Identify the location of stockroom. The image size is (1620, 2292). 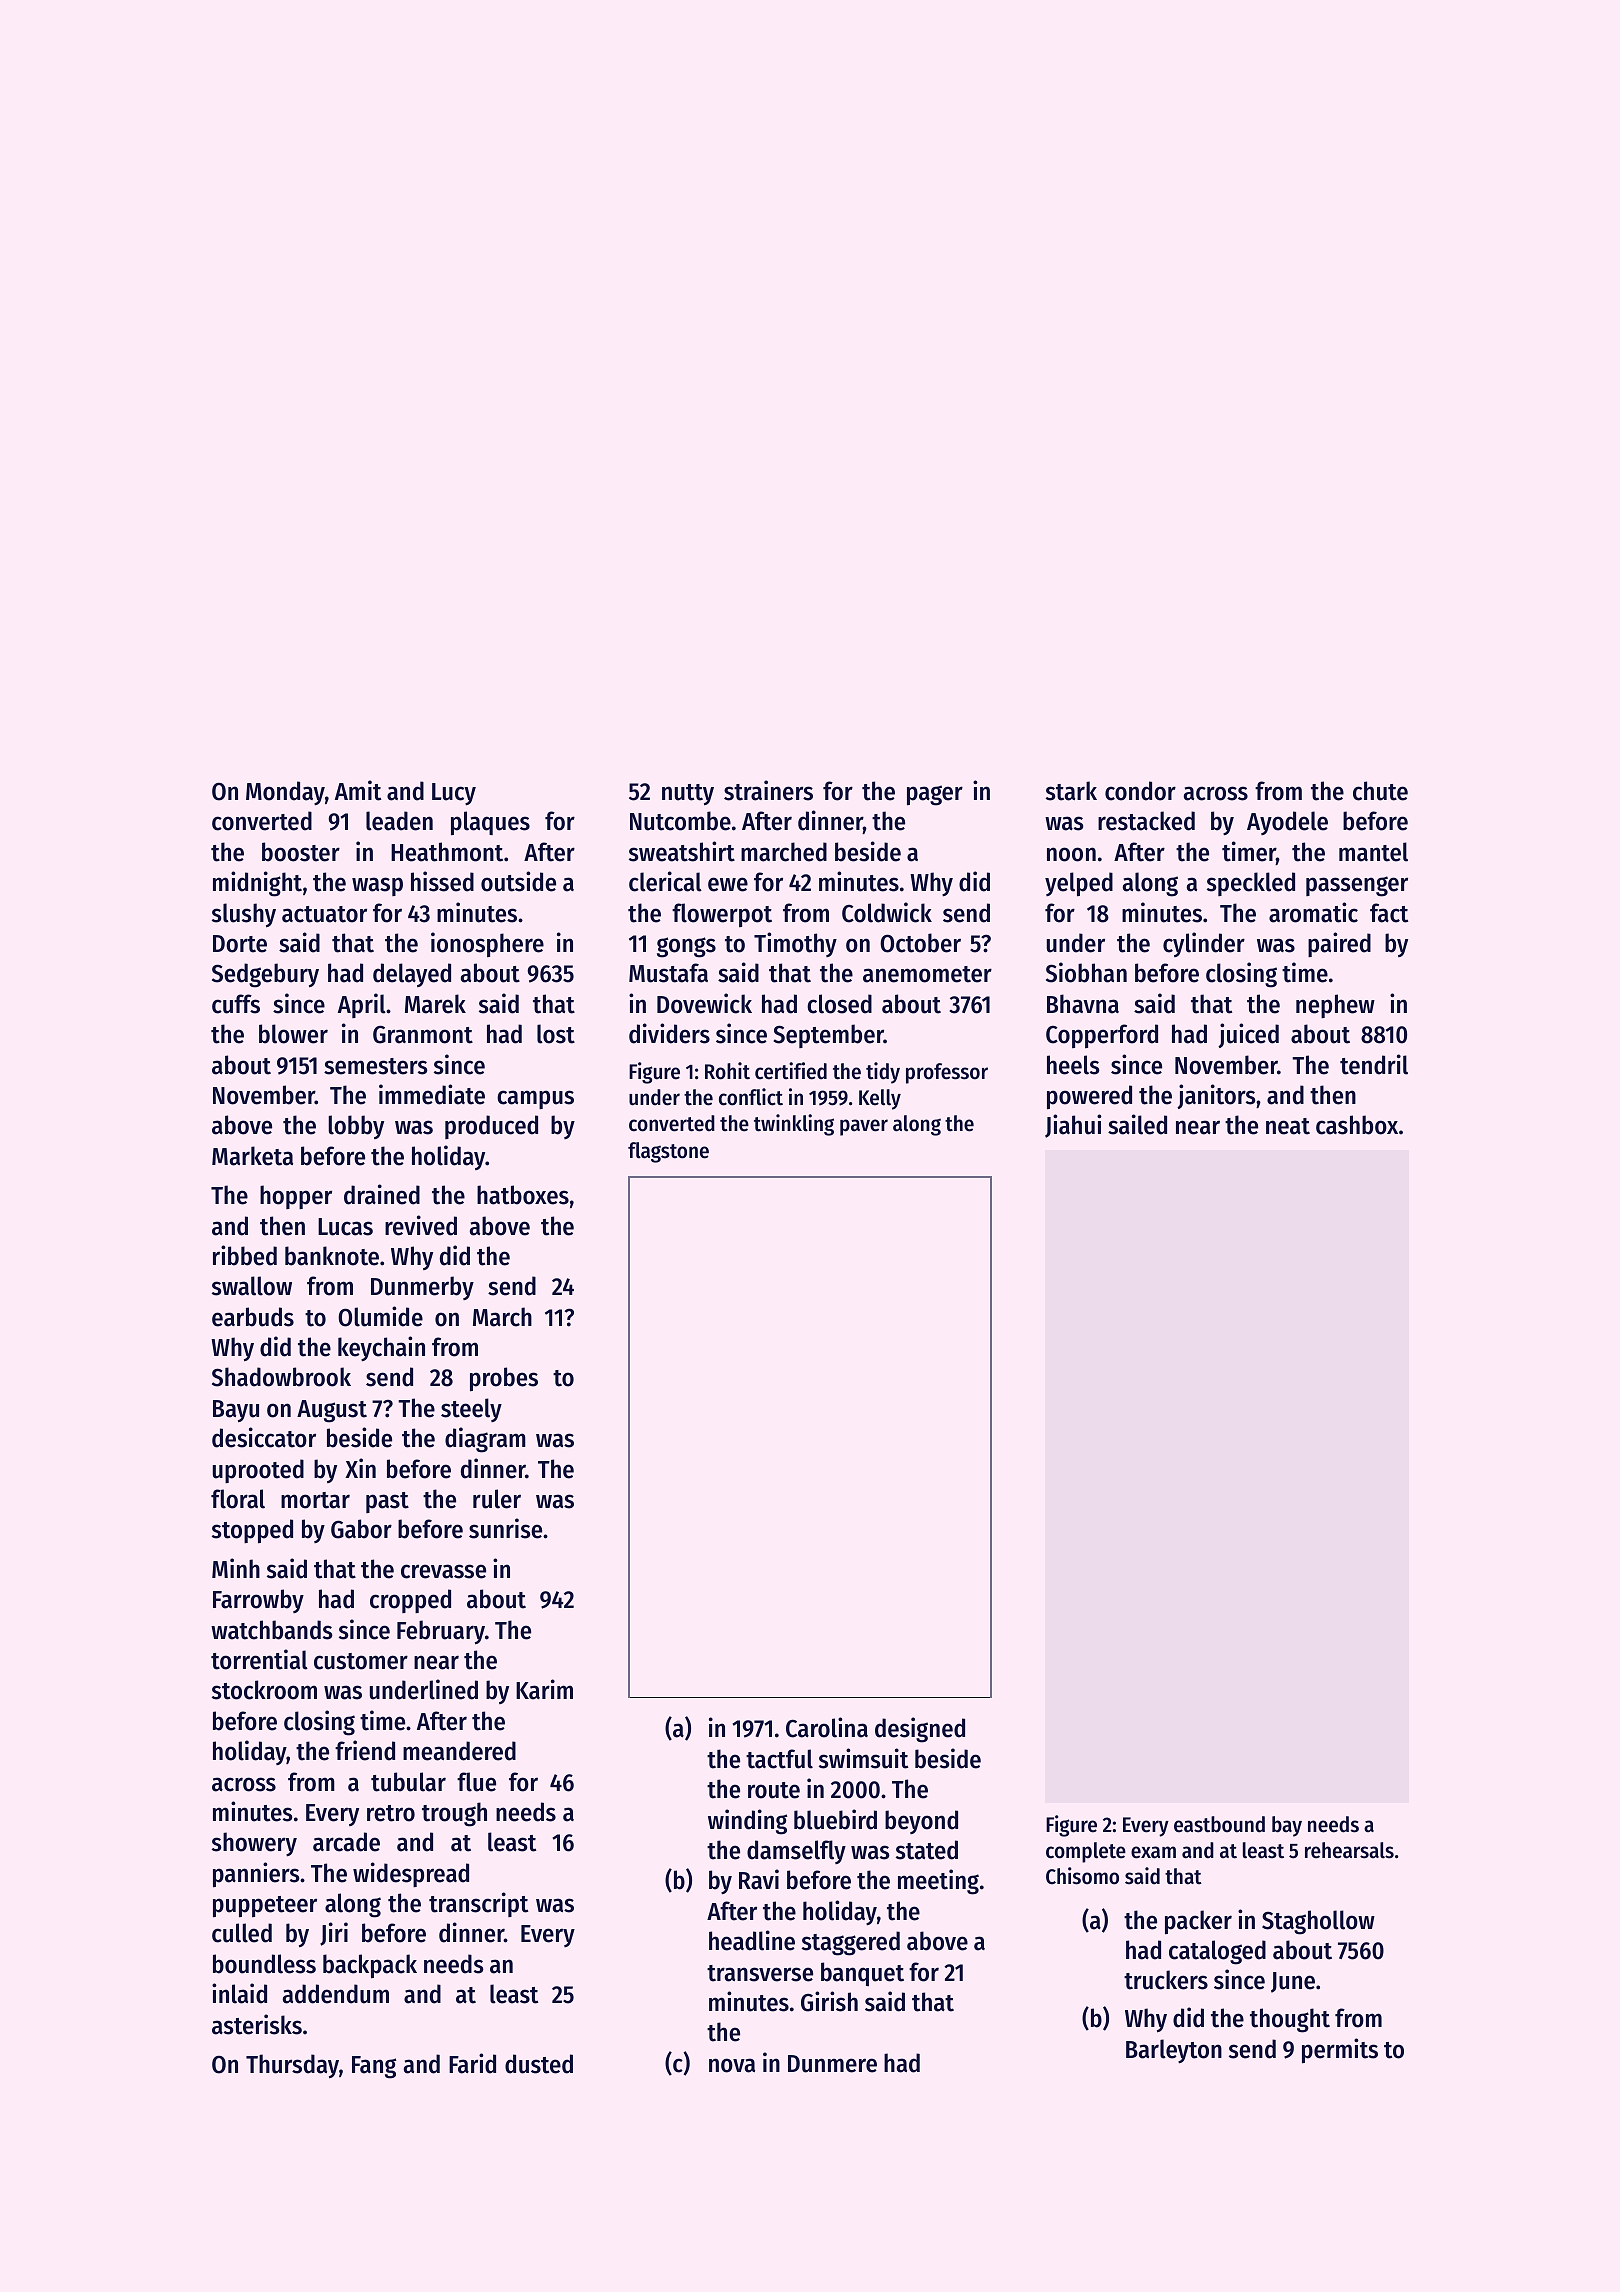
(264, 1690).
